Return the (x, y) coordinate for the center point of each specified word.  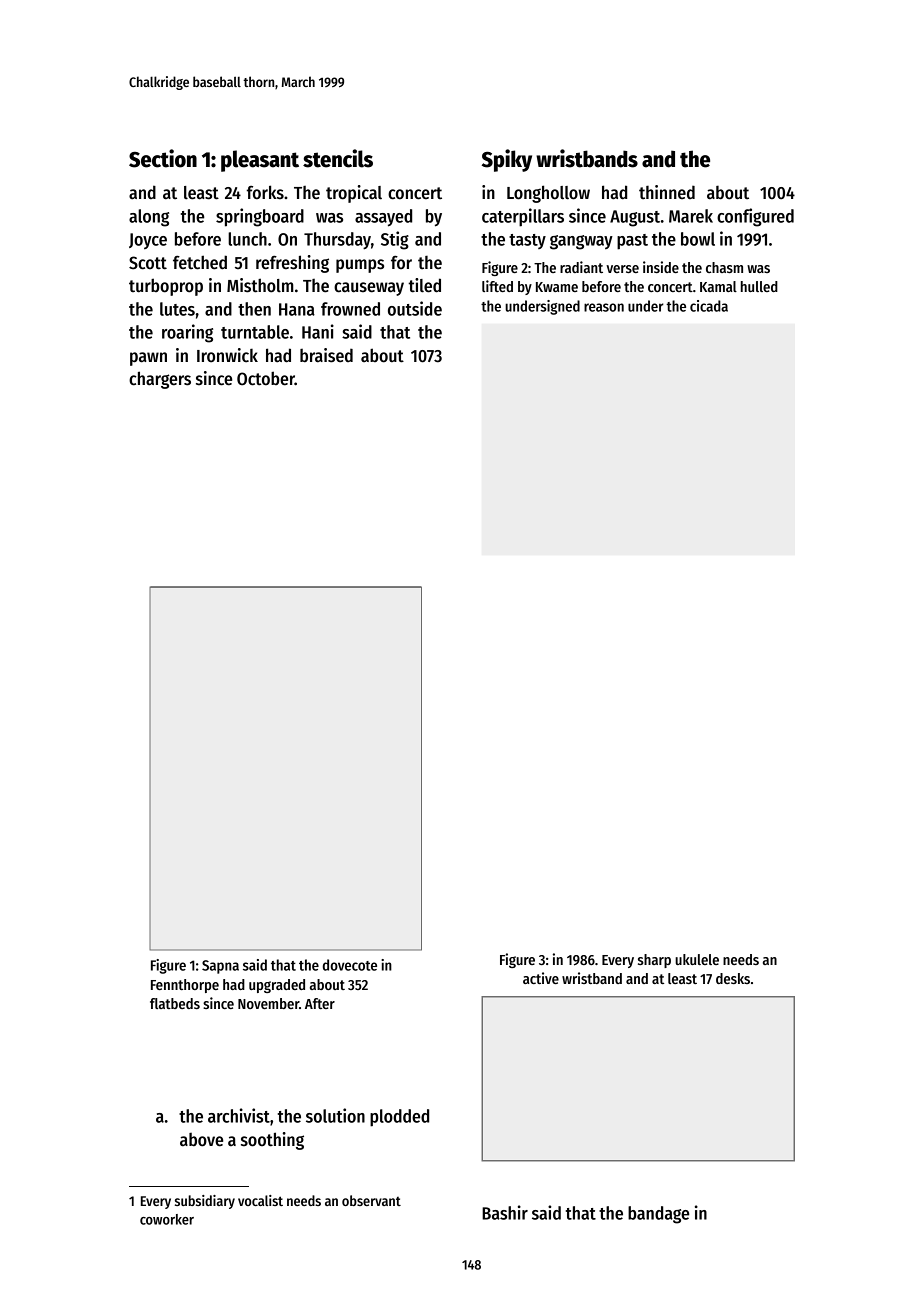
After (320, 1003)
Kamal (718, 286)
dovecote (350, 965)
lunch (247, 239)
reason (604, 307)
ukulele (697, 959)
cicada (709, 306)
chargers (160, 380)
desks (733, 978)
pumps (360, 266)
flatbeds (175, 1003)
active (541, 978)
